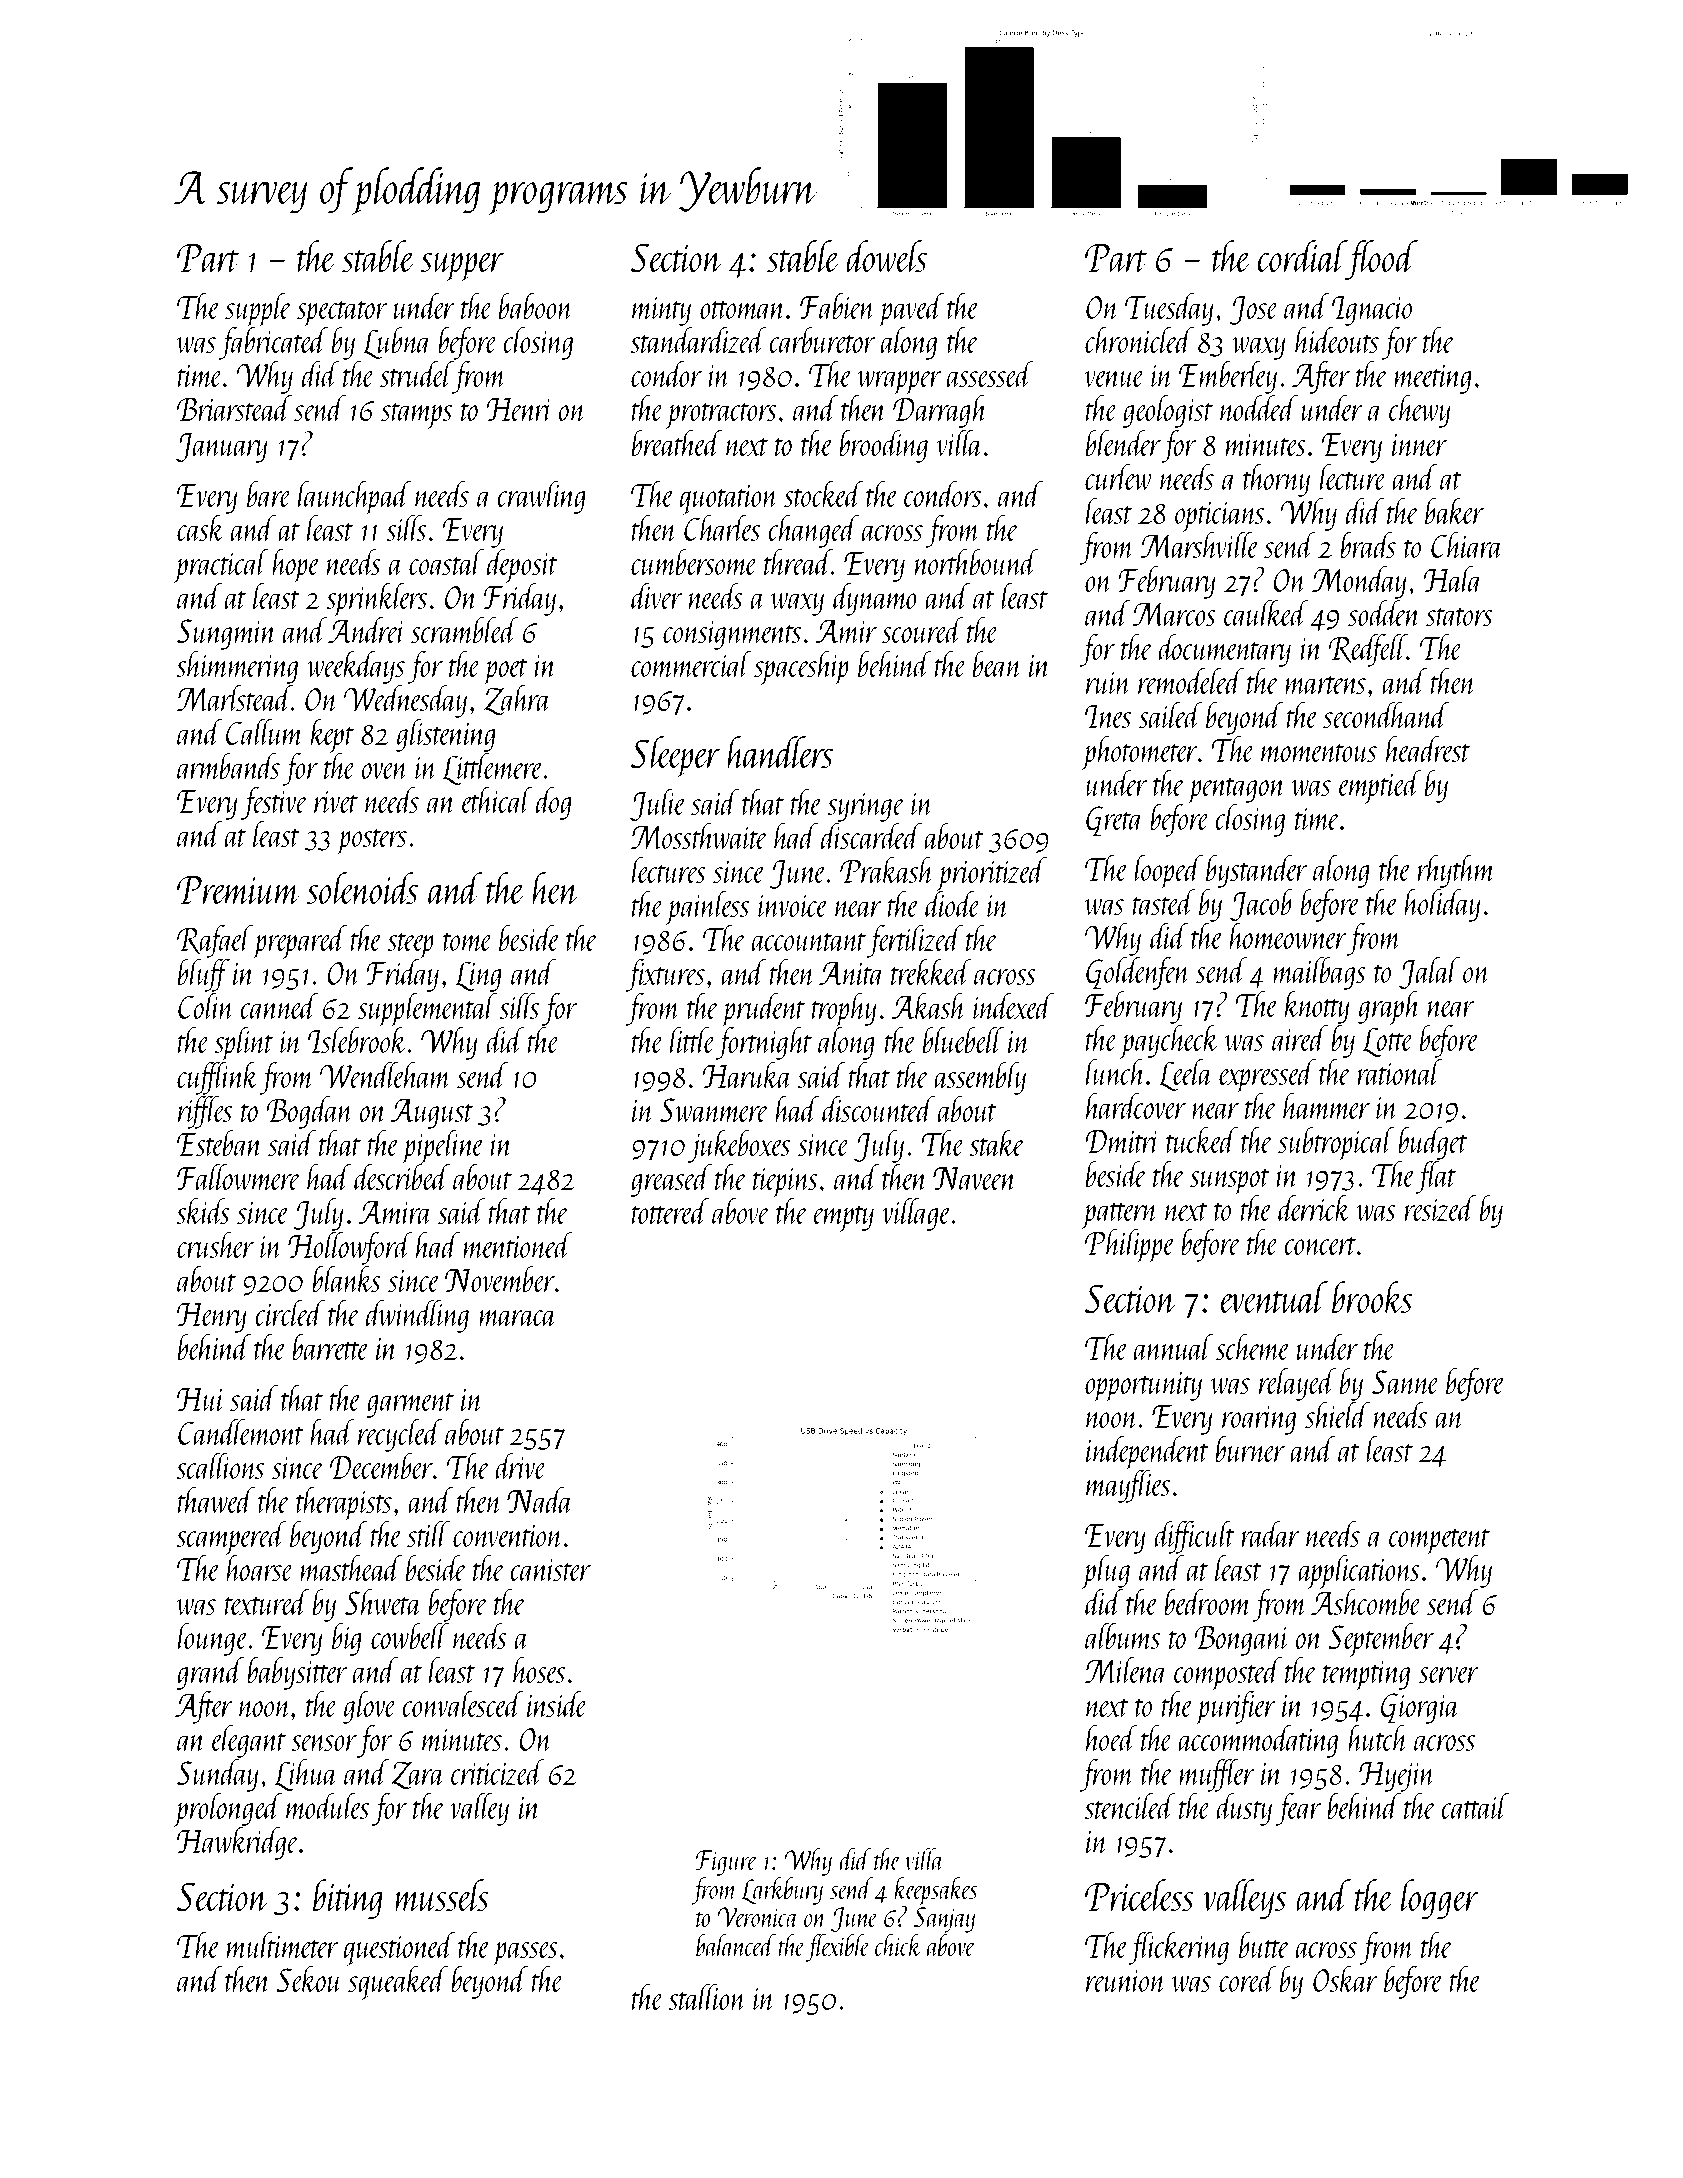 This image has width=1683, height=2178. Describe the element at coordinates (215, 1244) in the image. I see `crusher` at that location.
